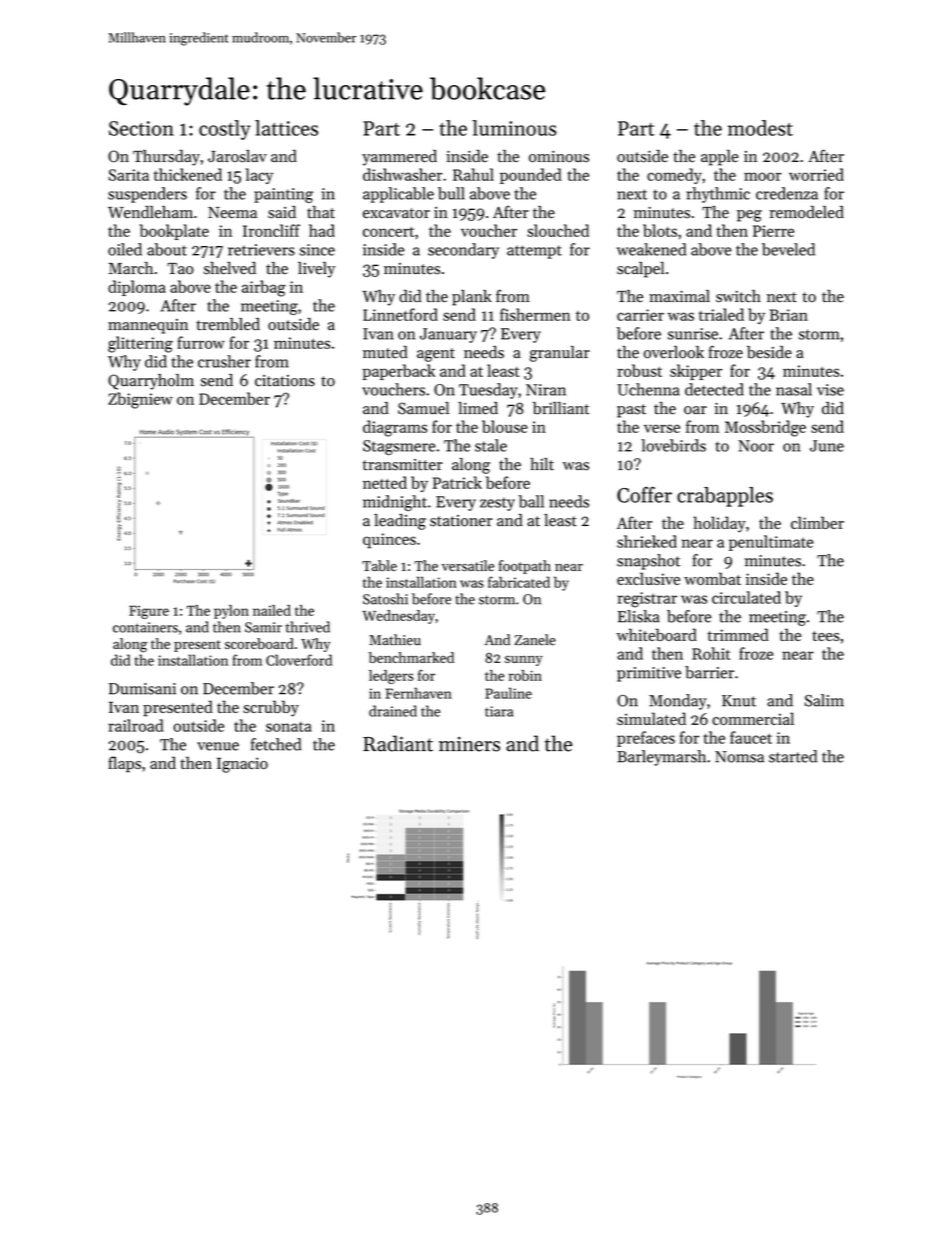 Image resolution: width=952 pixels, height=1233 pixels. I want to click on lattices, so click(286, 128).
